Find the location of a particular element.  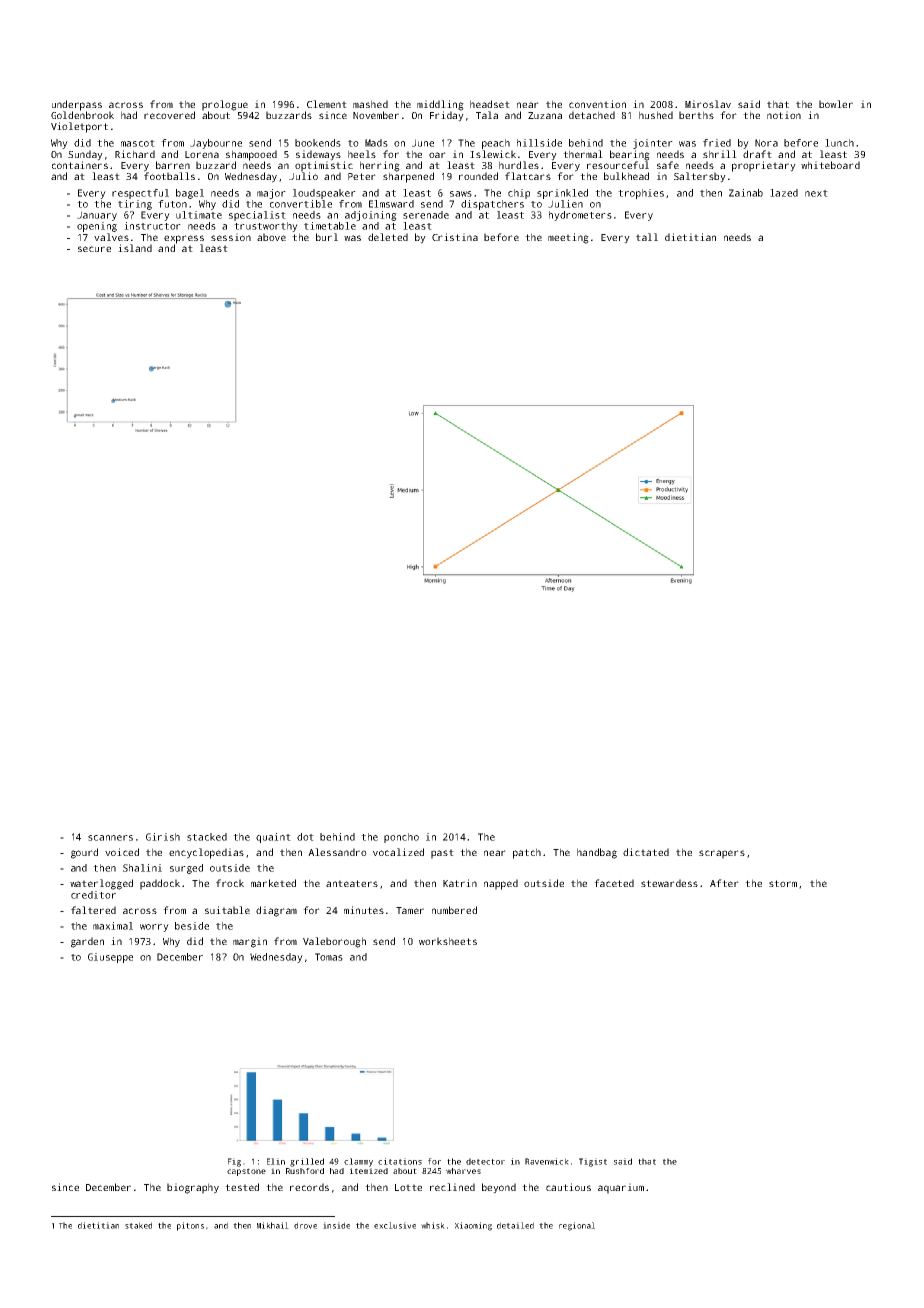

pitons is located at coordinates (190, 1226).
